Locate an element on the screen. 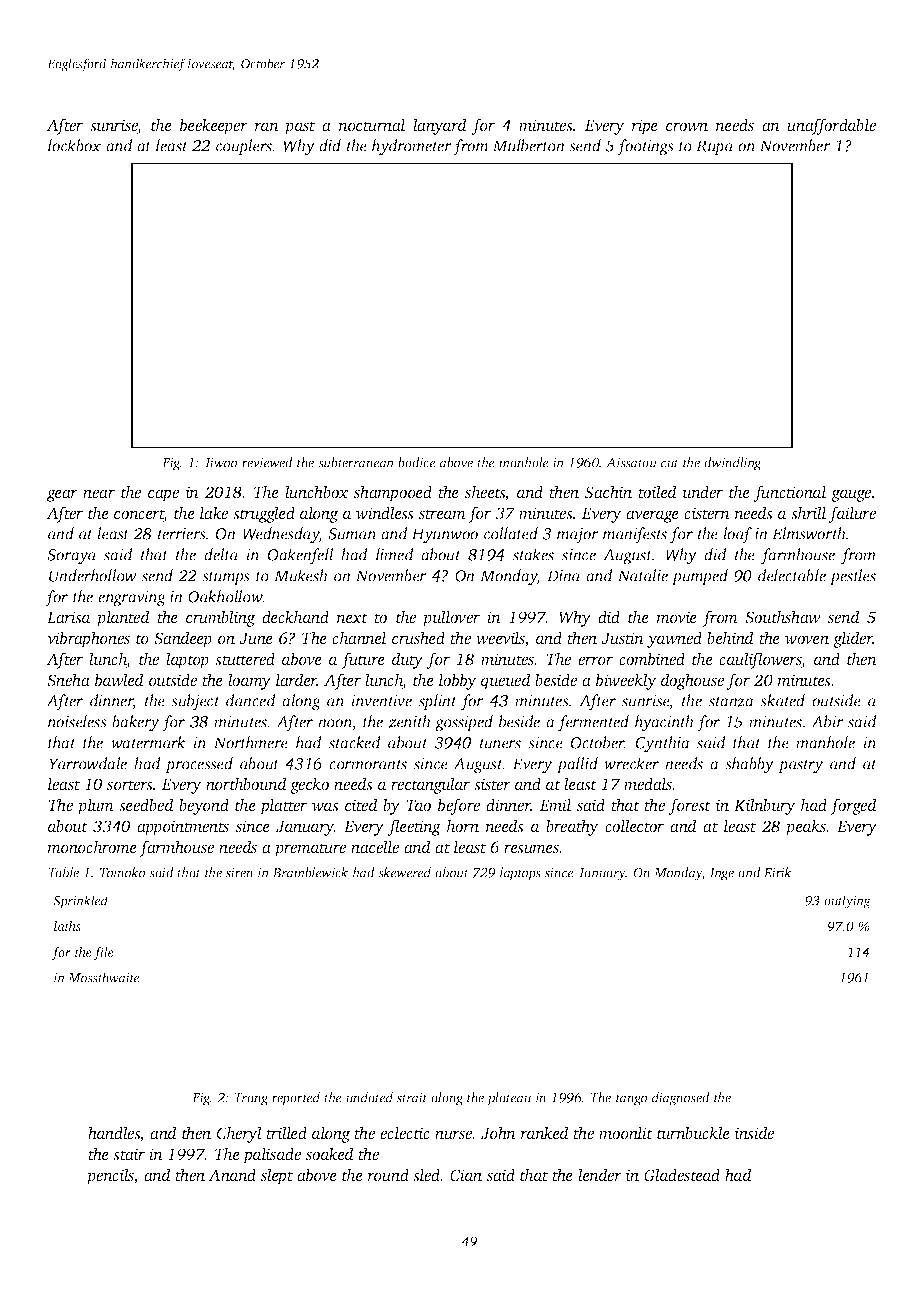 This screenshot has width=924, height=1308. Mossthwaite is located at coordinates (104, 977).
